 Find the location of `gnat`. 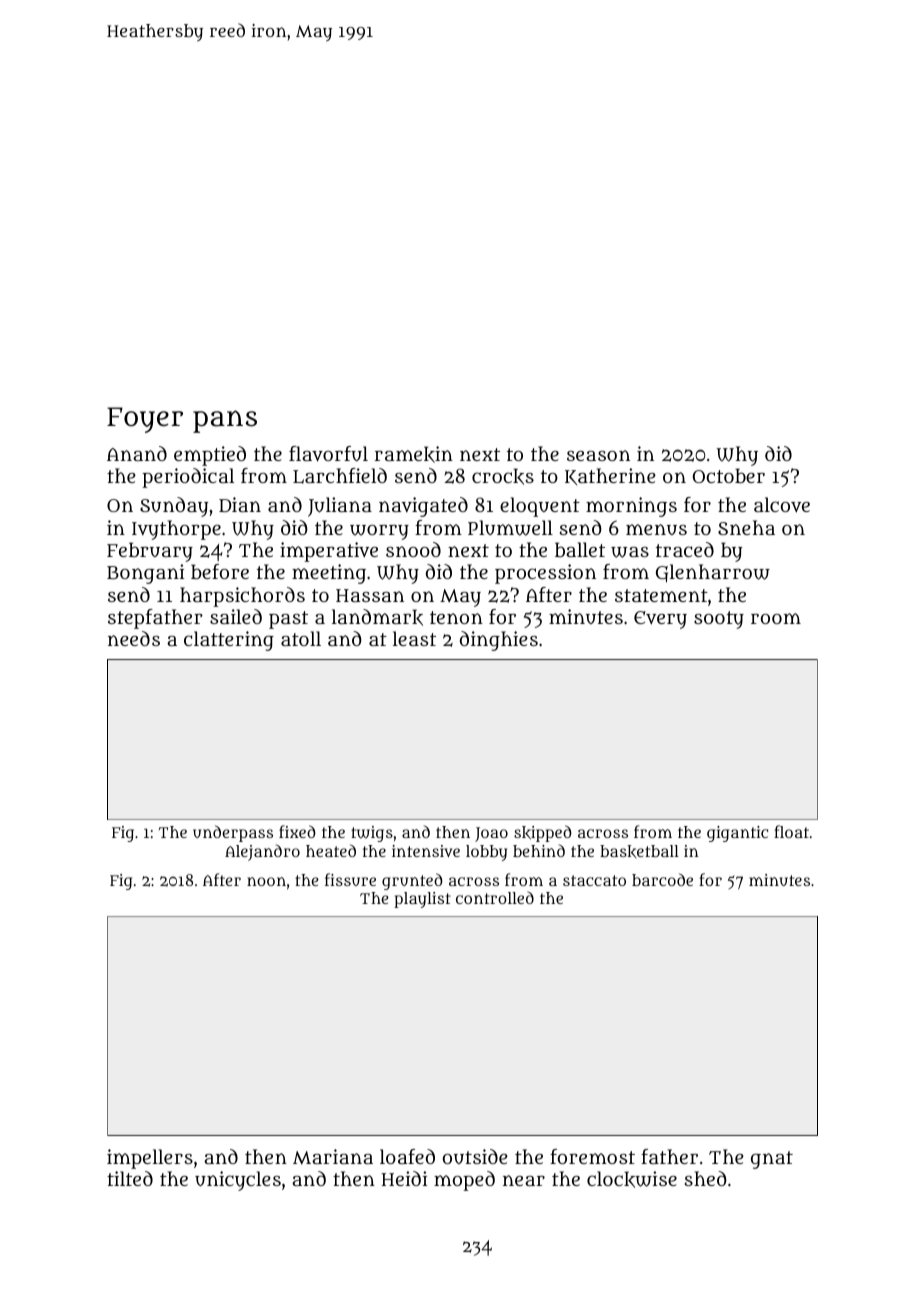

gnat is located at coordinates (772, 1160).
